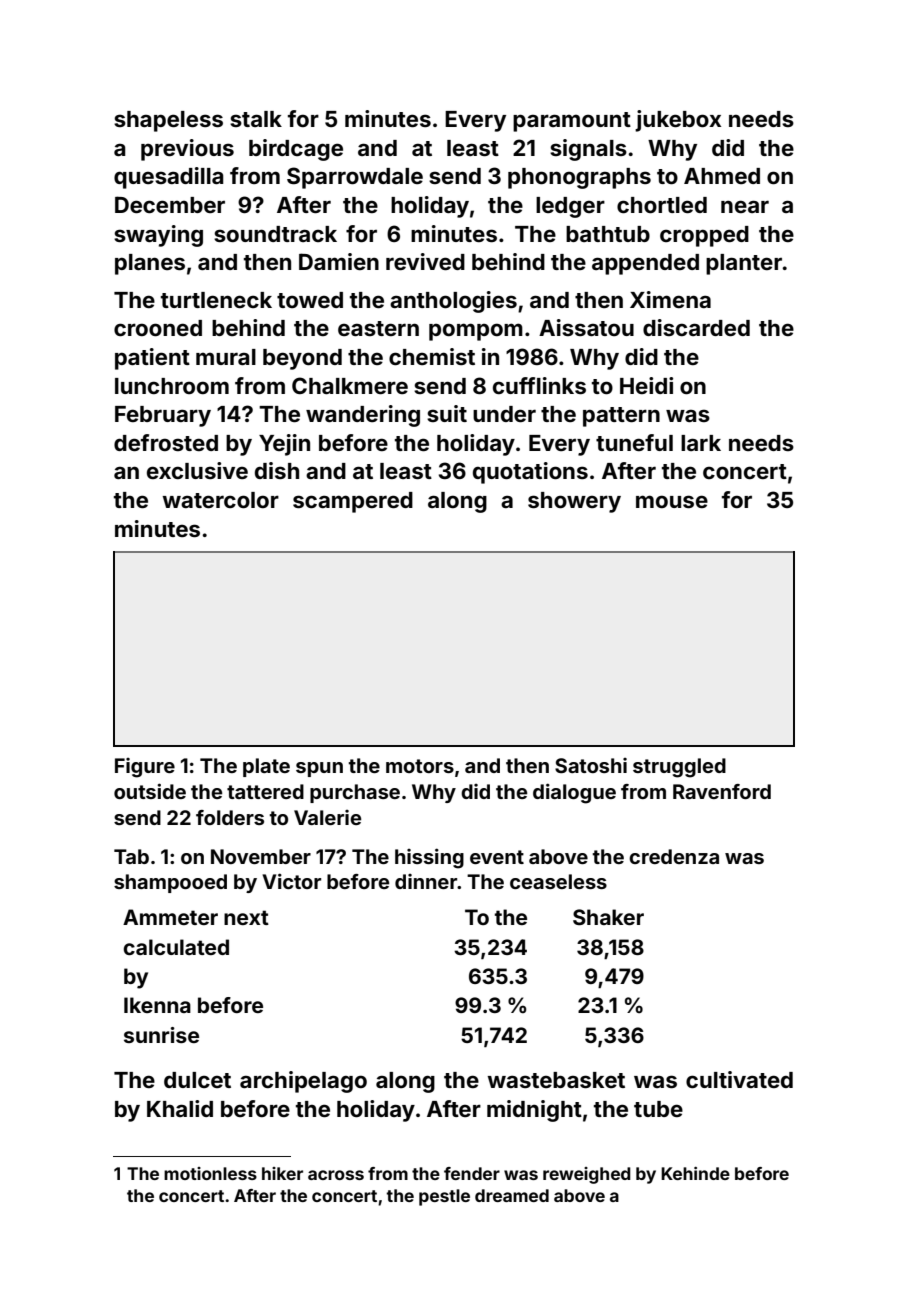 The width and height of the screenshot is (908, 1316). I want to click on jukebox, so click(678, 121).
